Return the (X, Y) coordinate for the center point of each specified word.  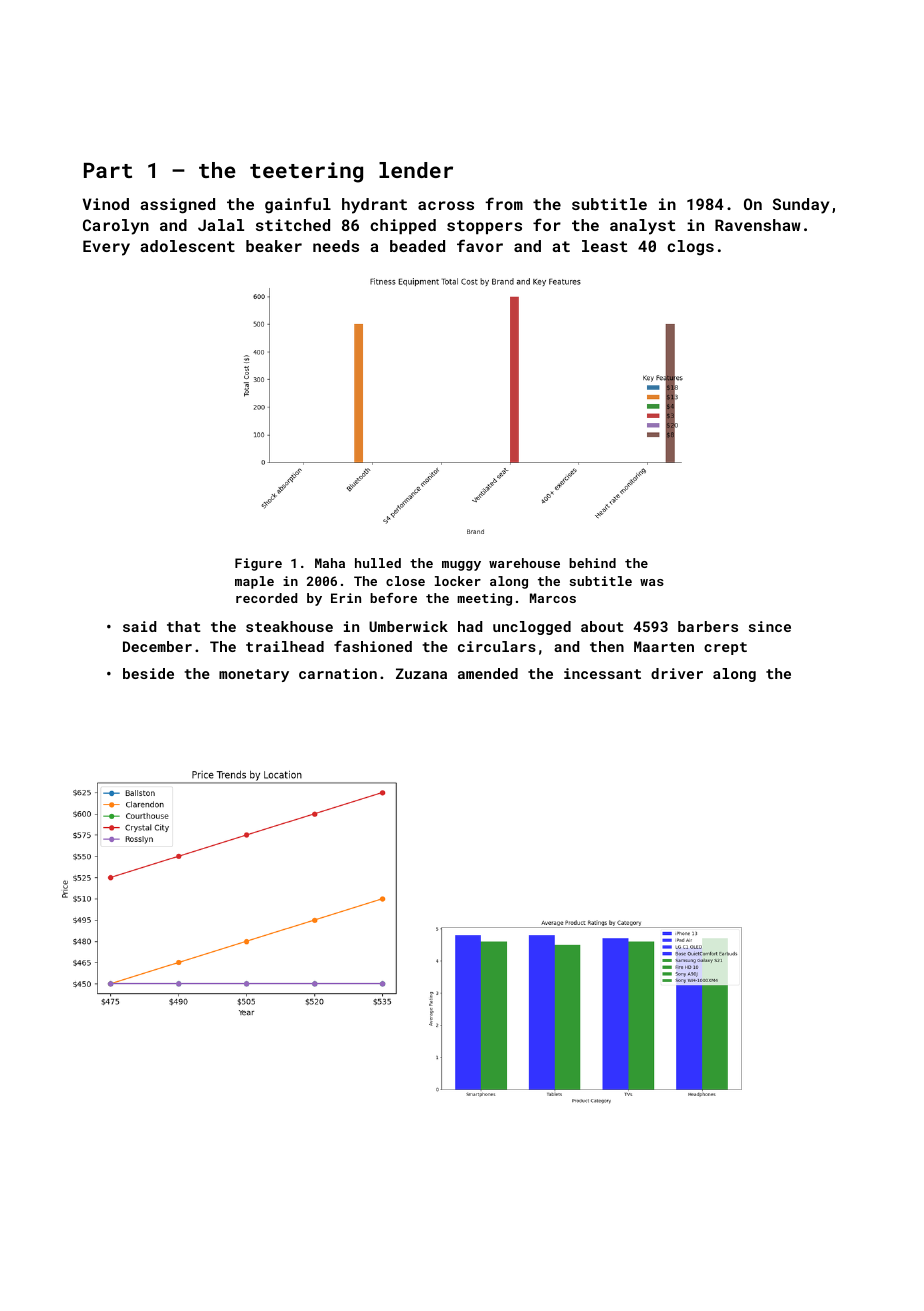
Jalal (221, 225)
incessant (602, 673)
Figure (258, 564)
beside (148, 673)
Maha (330, 563)
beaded (417, 246)
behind (592, 563)
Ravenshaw (758, 225)
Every (106, 248)
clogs (690, 248)
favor (480, 245)
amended (488, 673)
